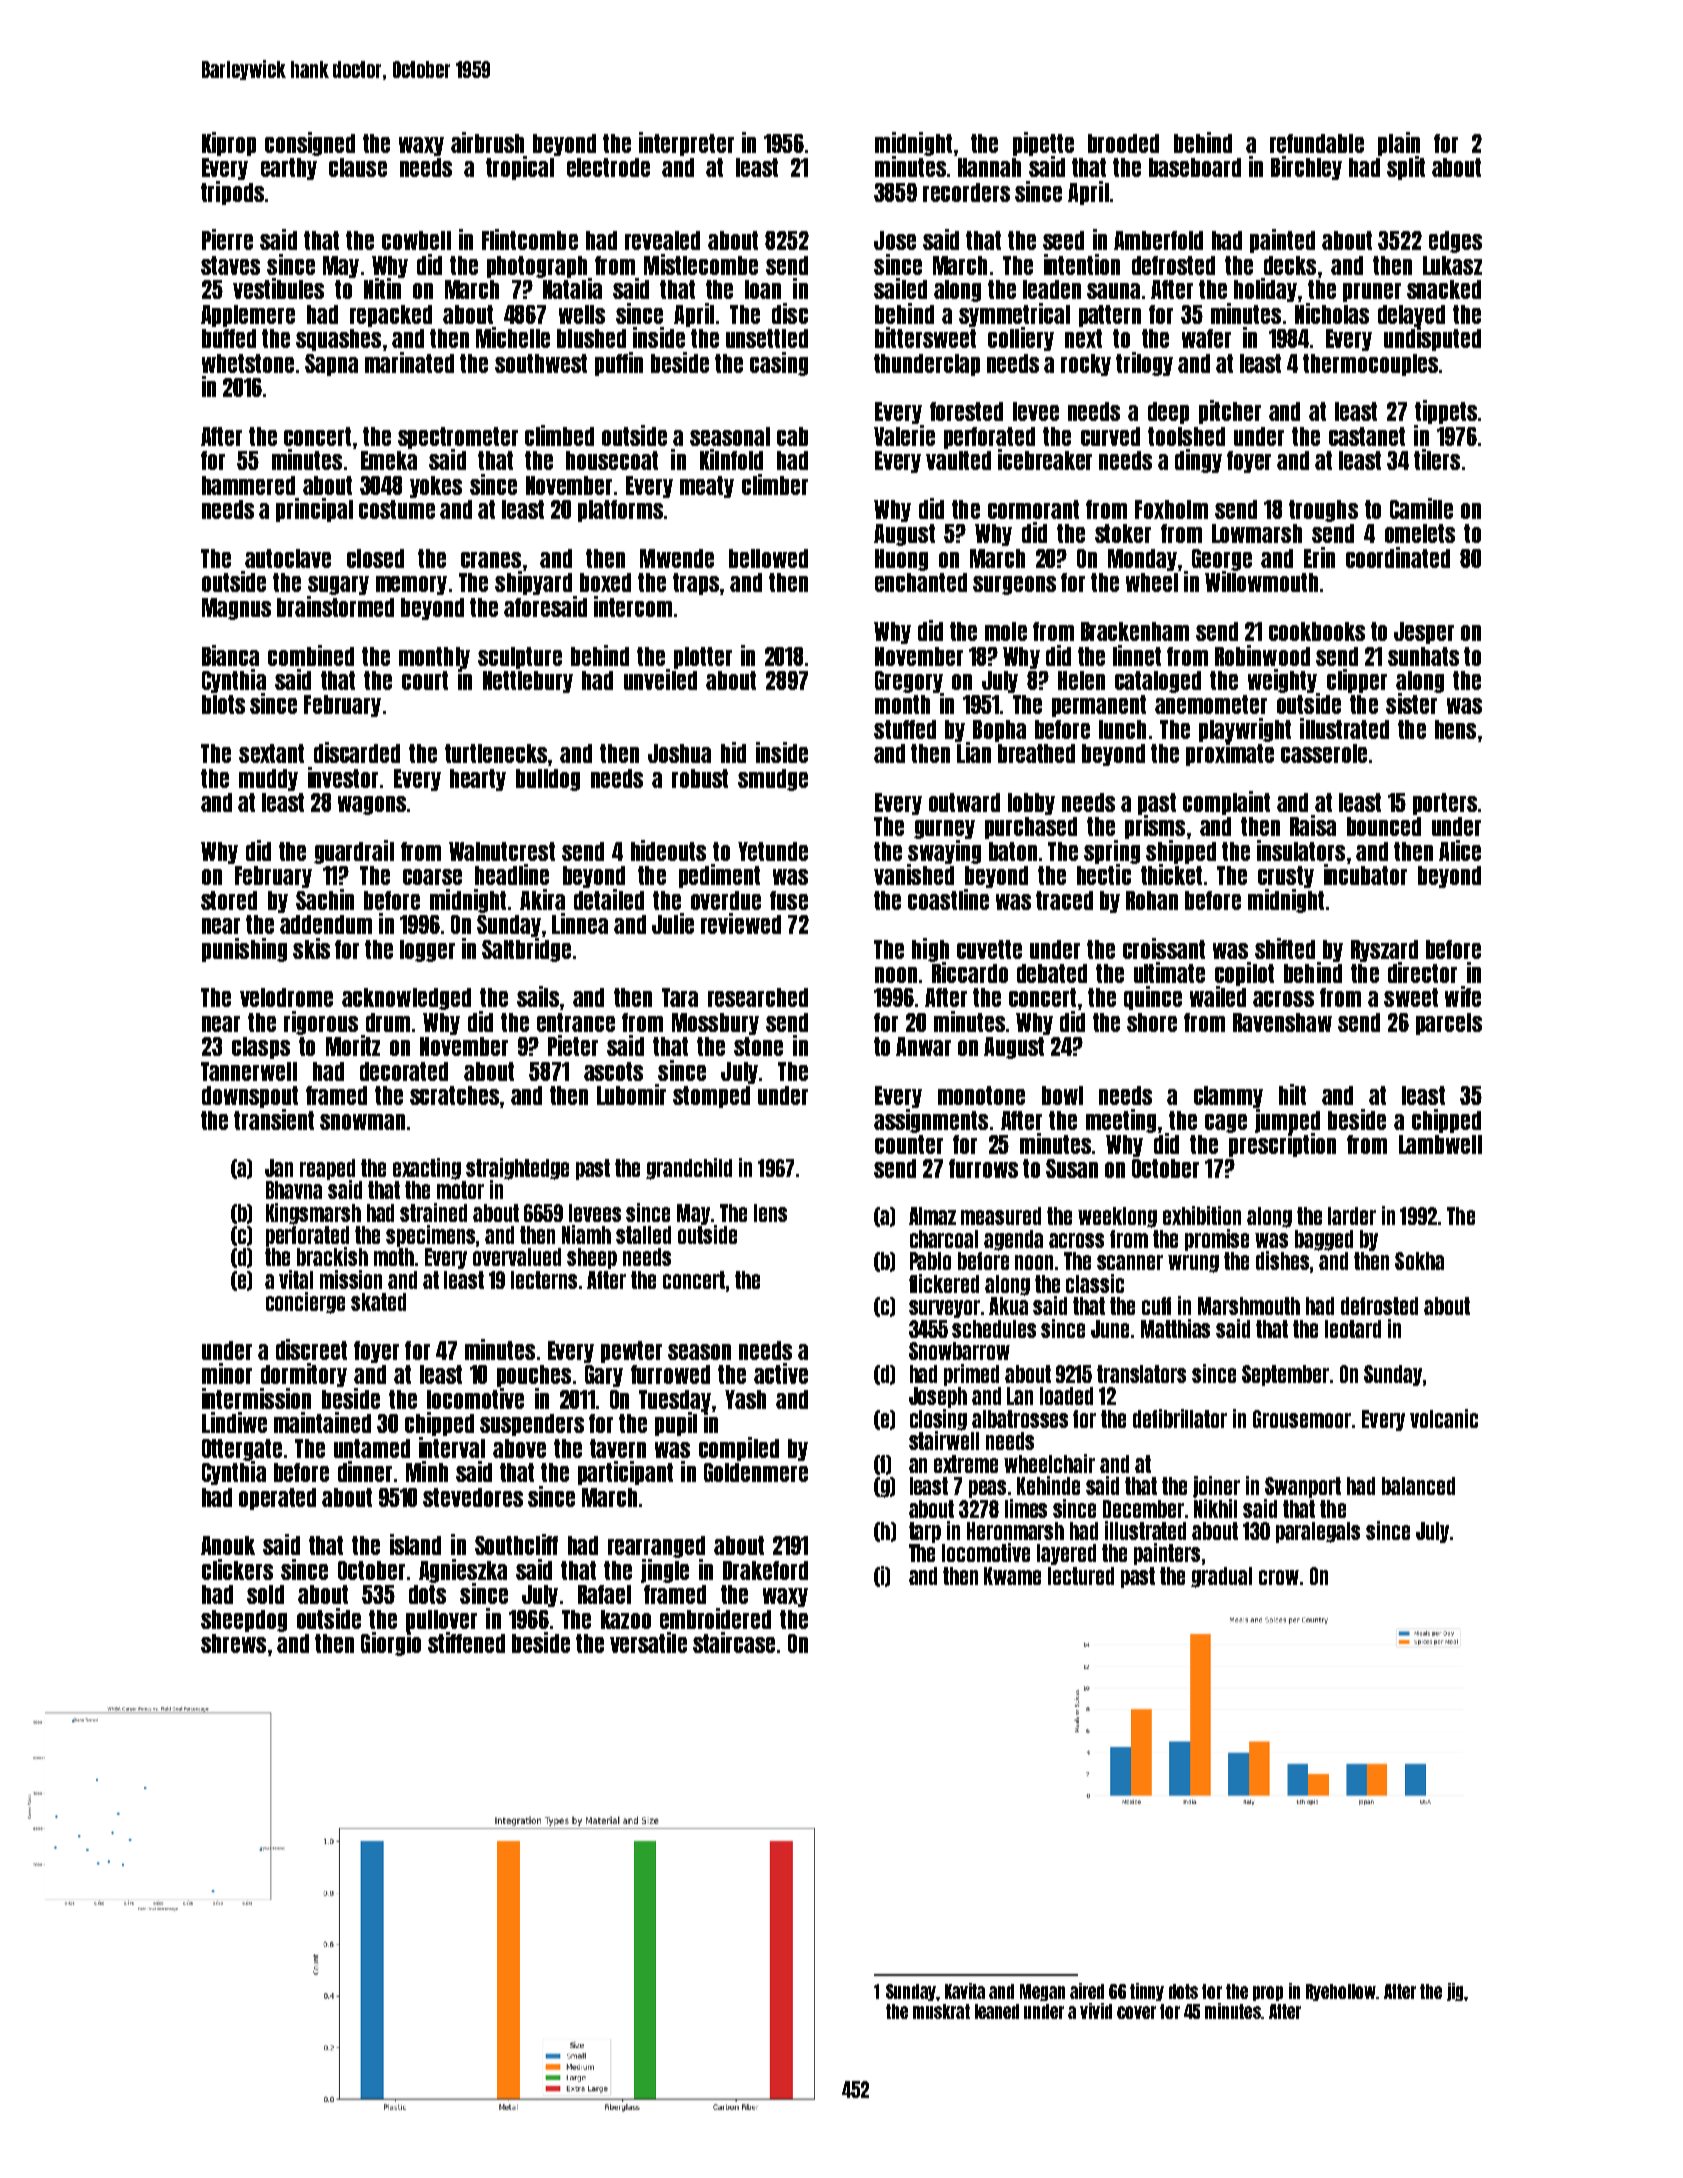 This screenshot has height=2178, width=1683. Describe the element at coordinates (1152, 900) in the screenshot. I see `Rohan` at that location.
